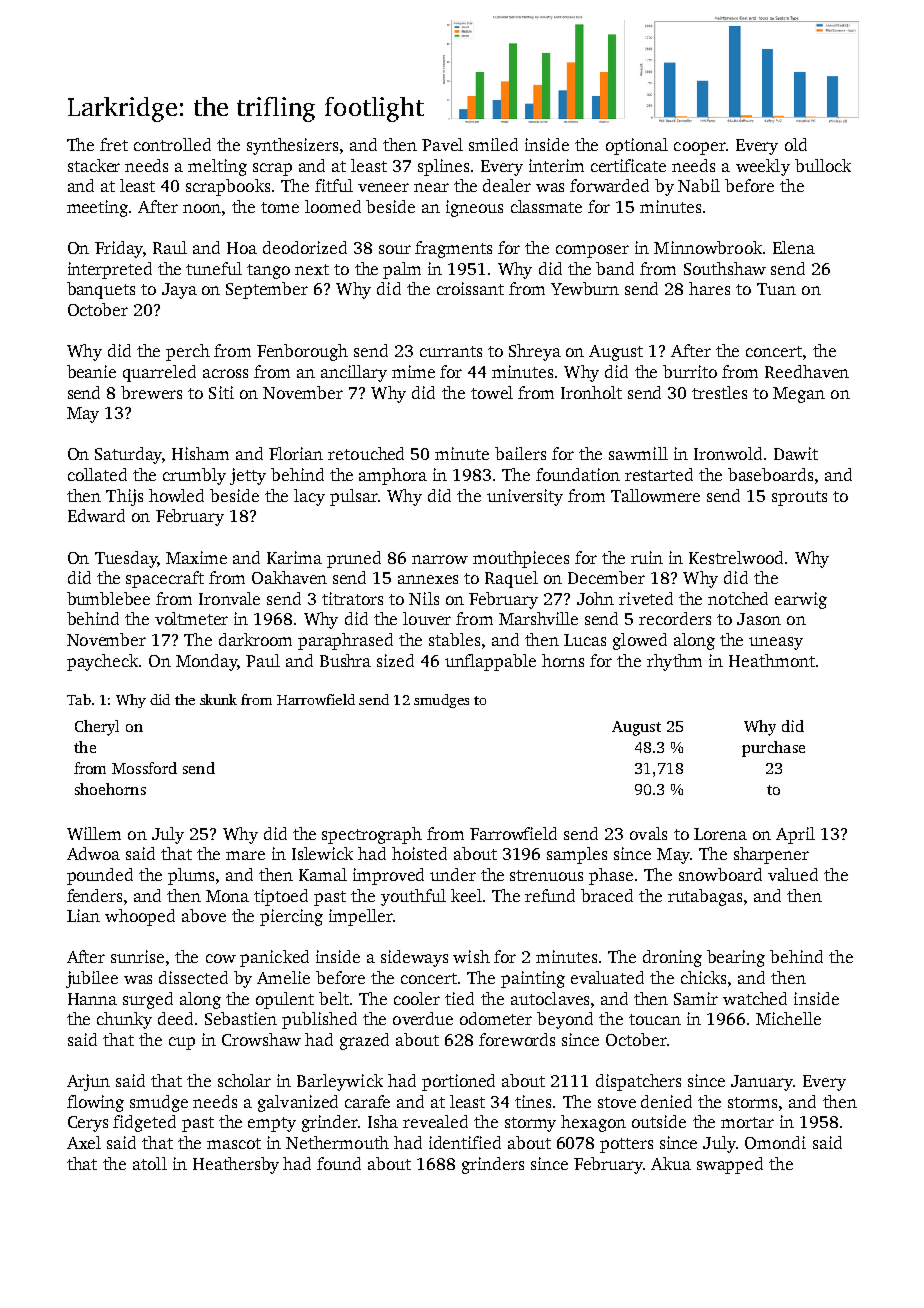  What do you see at coordinates (159, 373) in the image?
I see `quarreled` at bounding box center [159, 373].
